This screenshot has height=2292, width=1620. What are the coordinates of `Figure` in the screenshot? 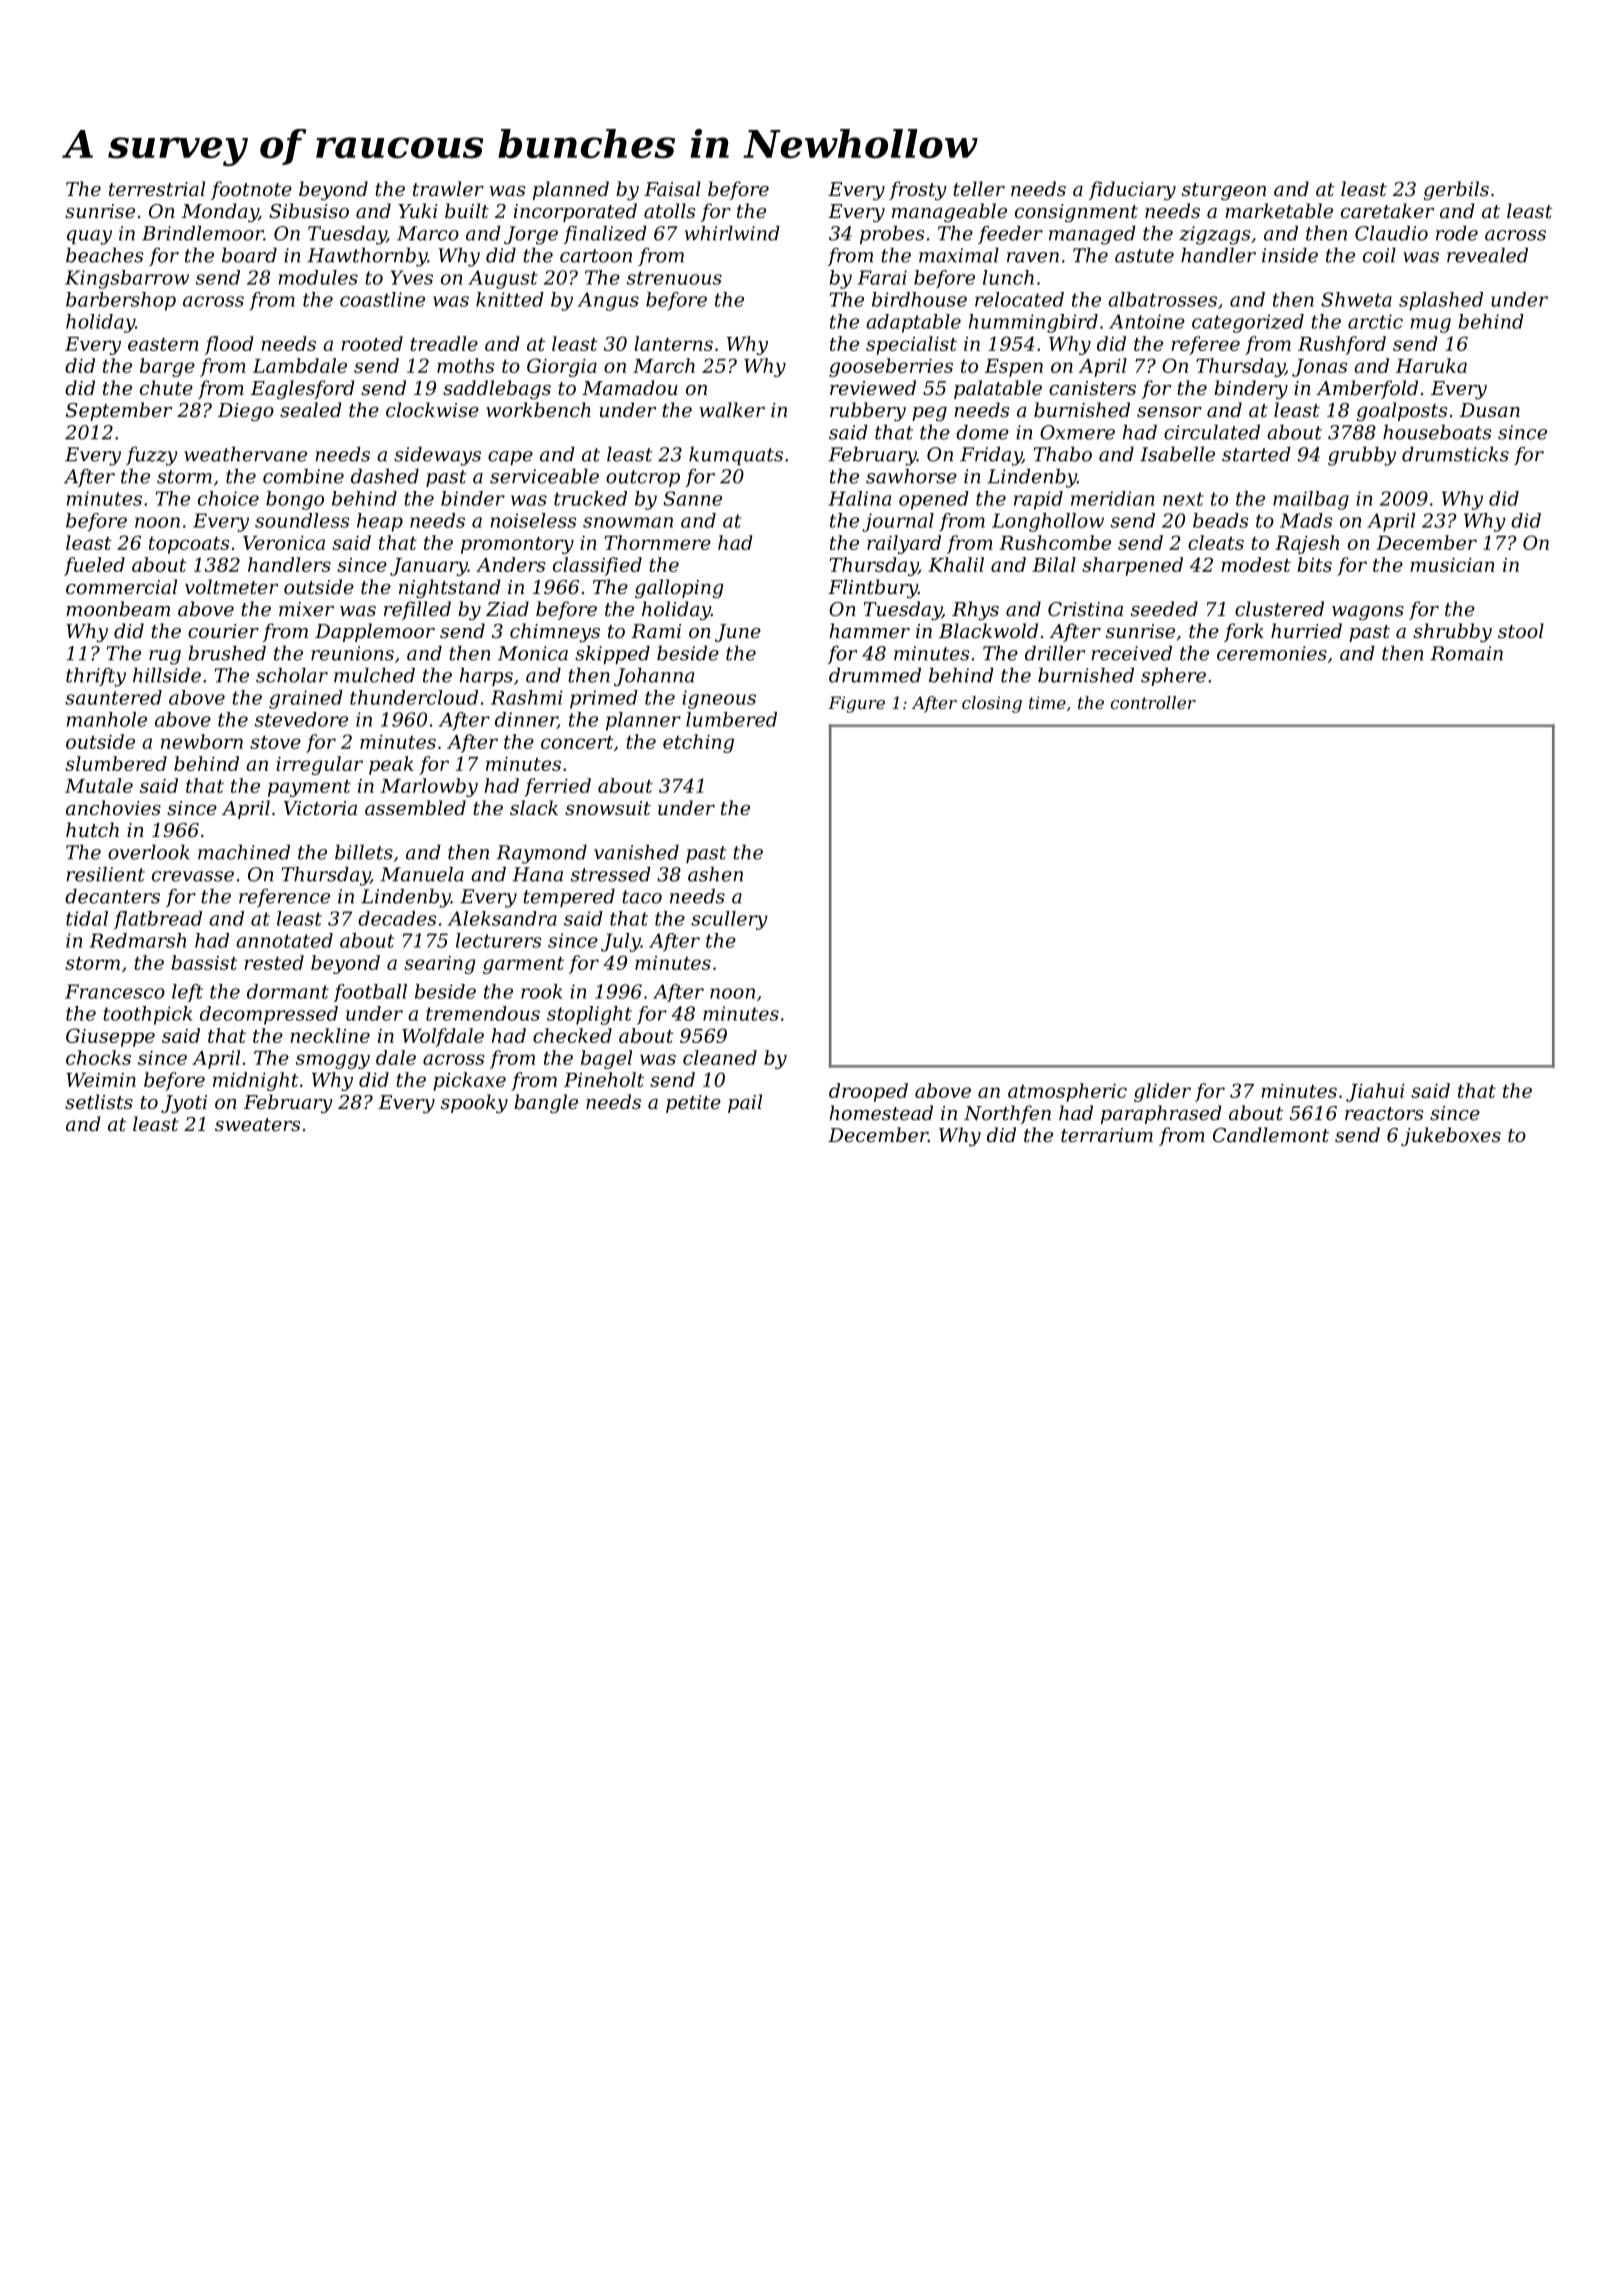 It's located at (856, 704).
